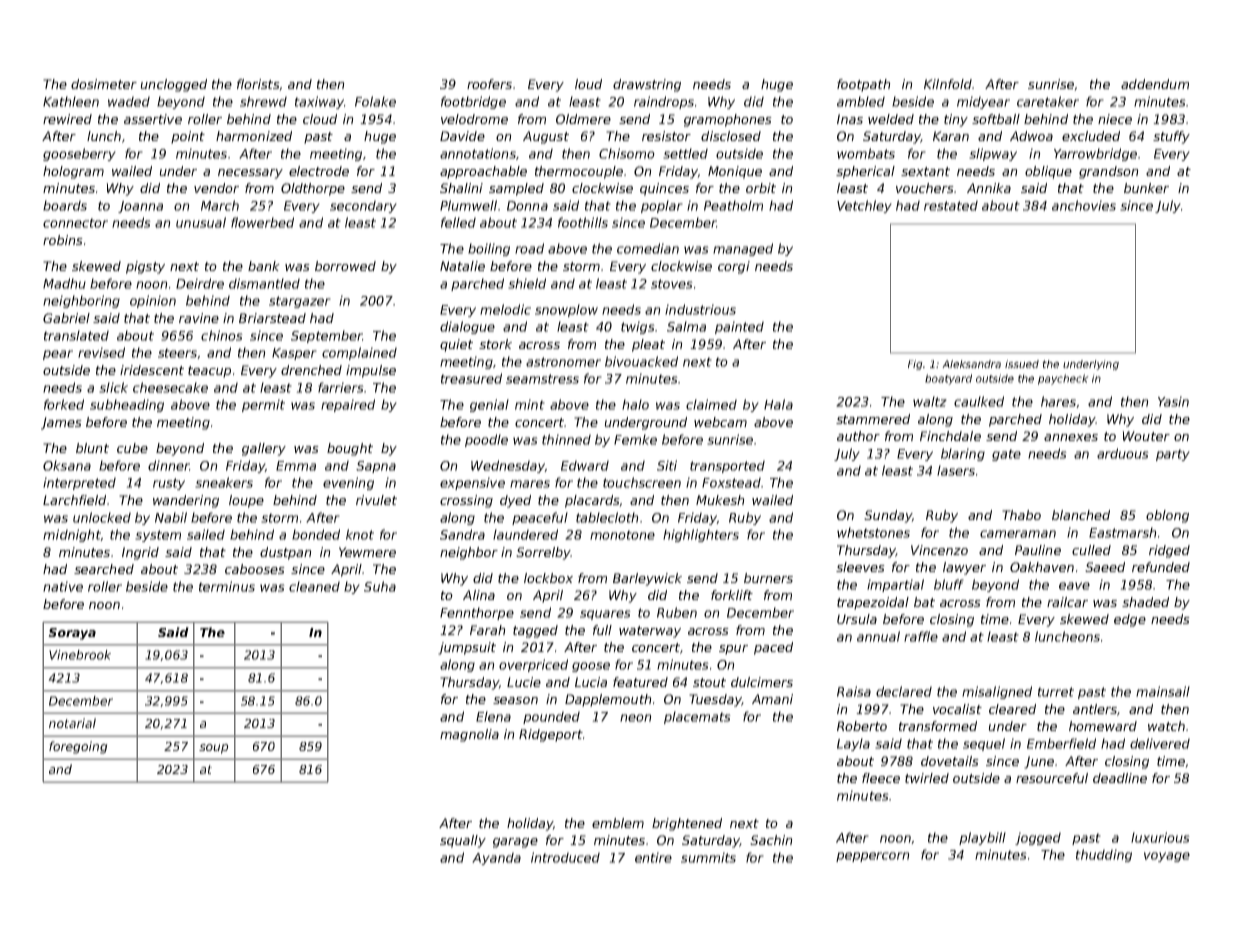 This screenshot has width=1233, height=952. What do you see at coordinates (78, 747) in the screenshot?
I see `foregoing` at bounding box center [78, 747].
